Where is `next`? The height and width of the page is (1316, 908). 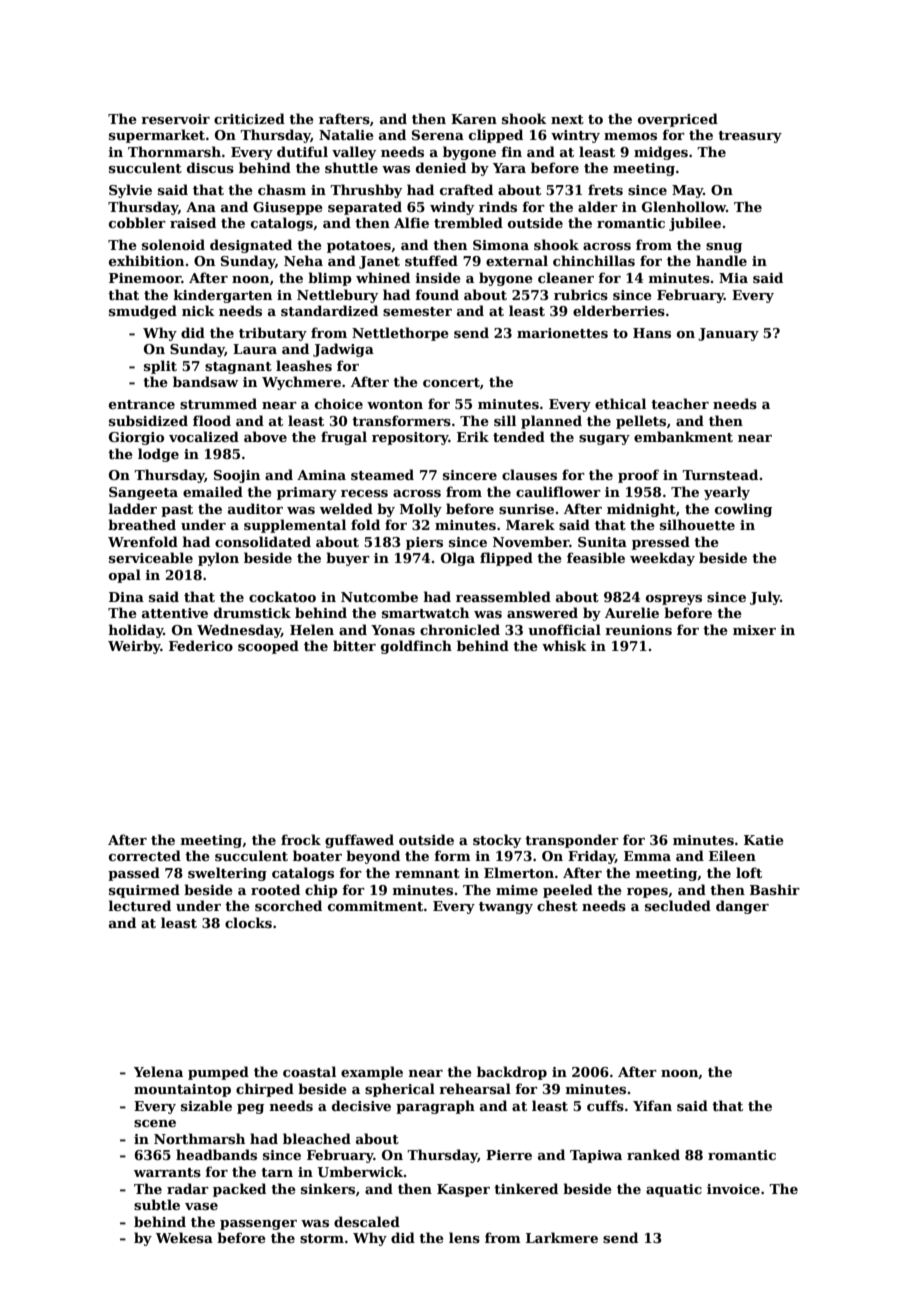
next is located at coordinates (567, 119).
